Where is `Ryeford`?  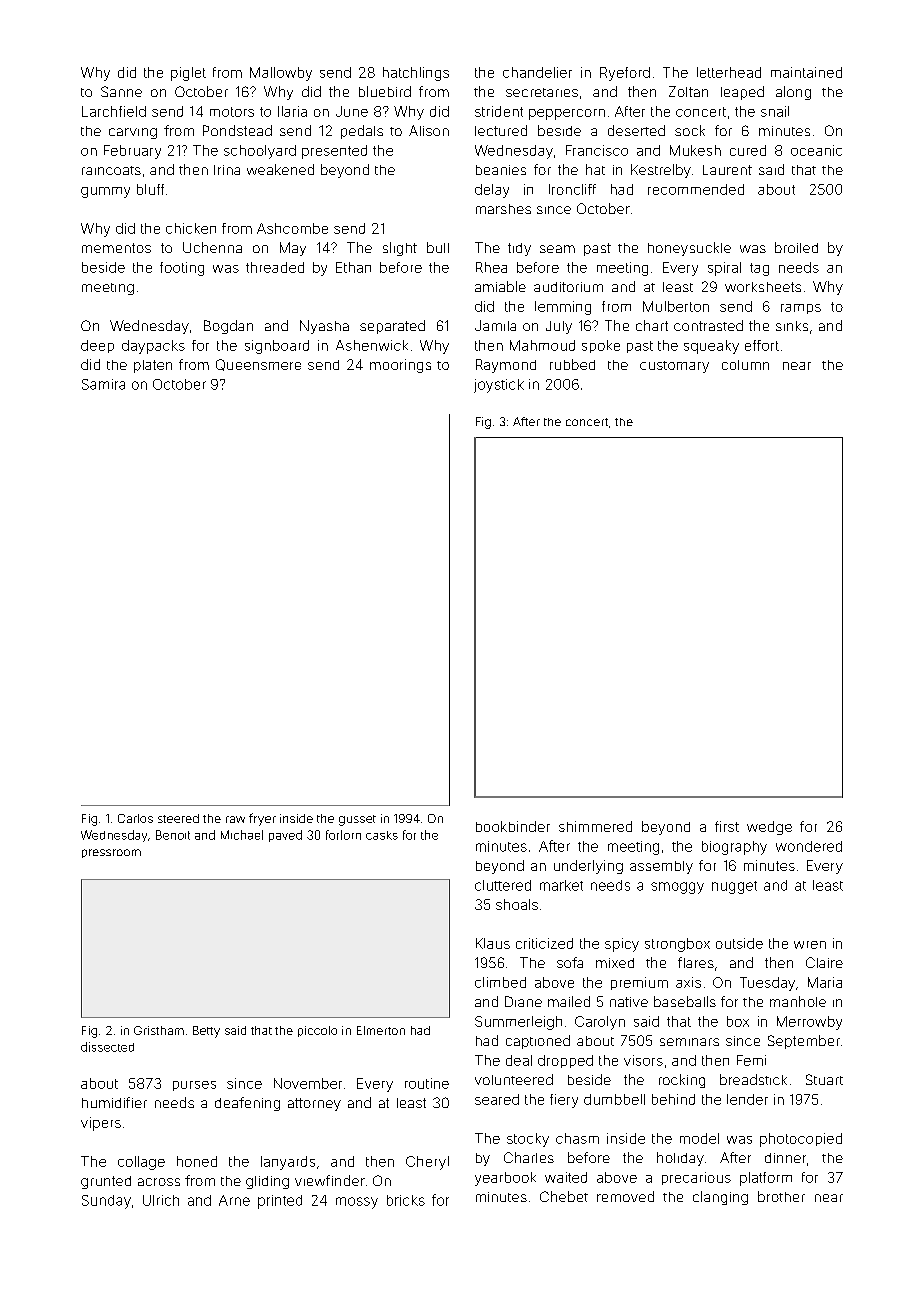
Ryeford is located at coordinates (625, 74).
